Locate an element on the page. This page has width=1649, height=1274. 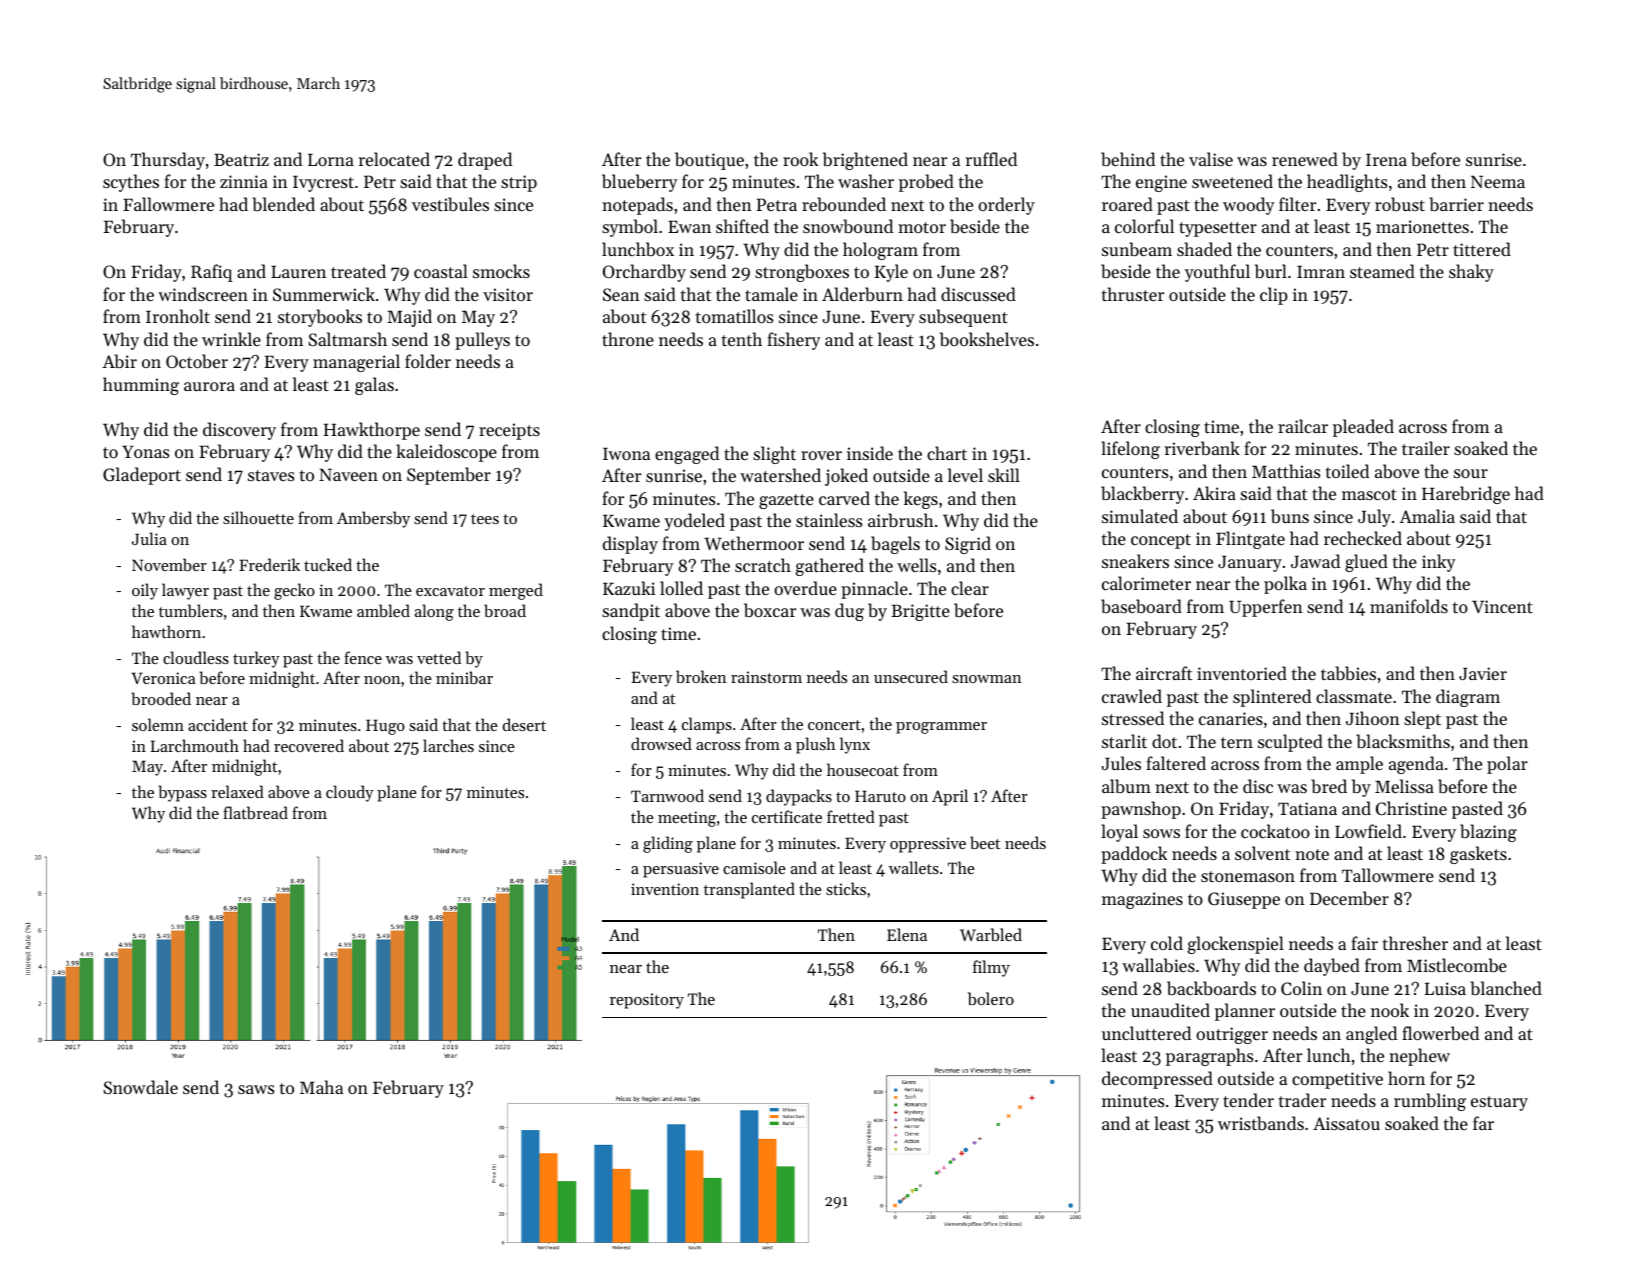
Maha is located at coordinates (321, 1087).
